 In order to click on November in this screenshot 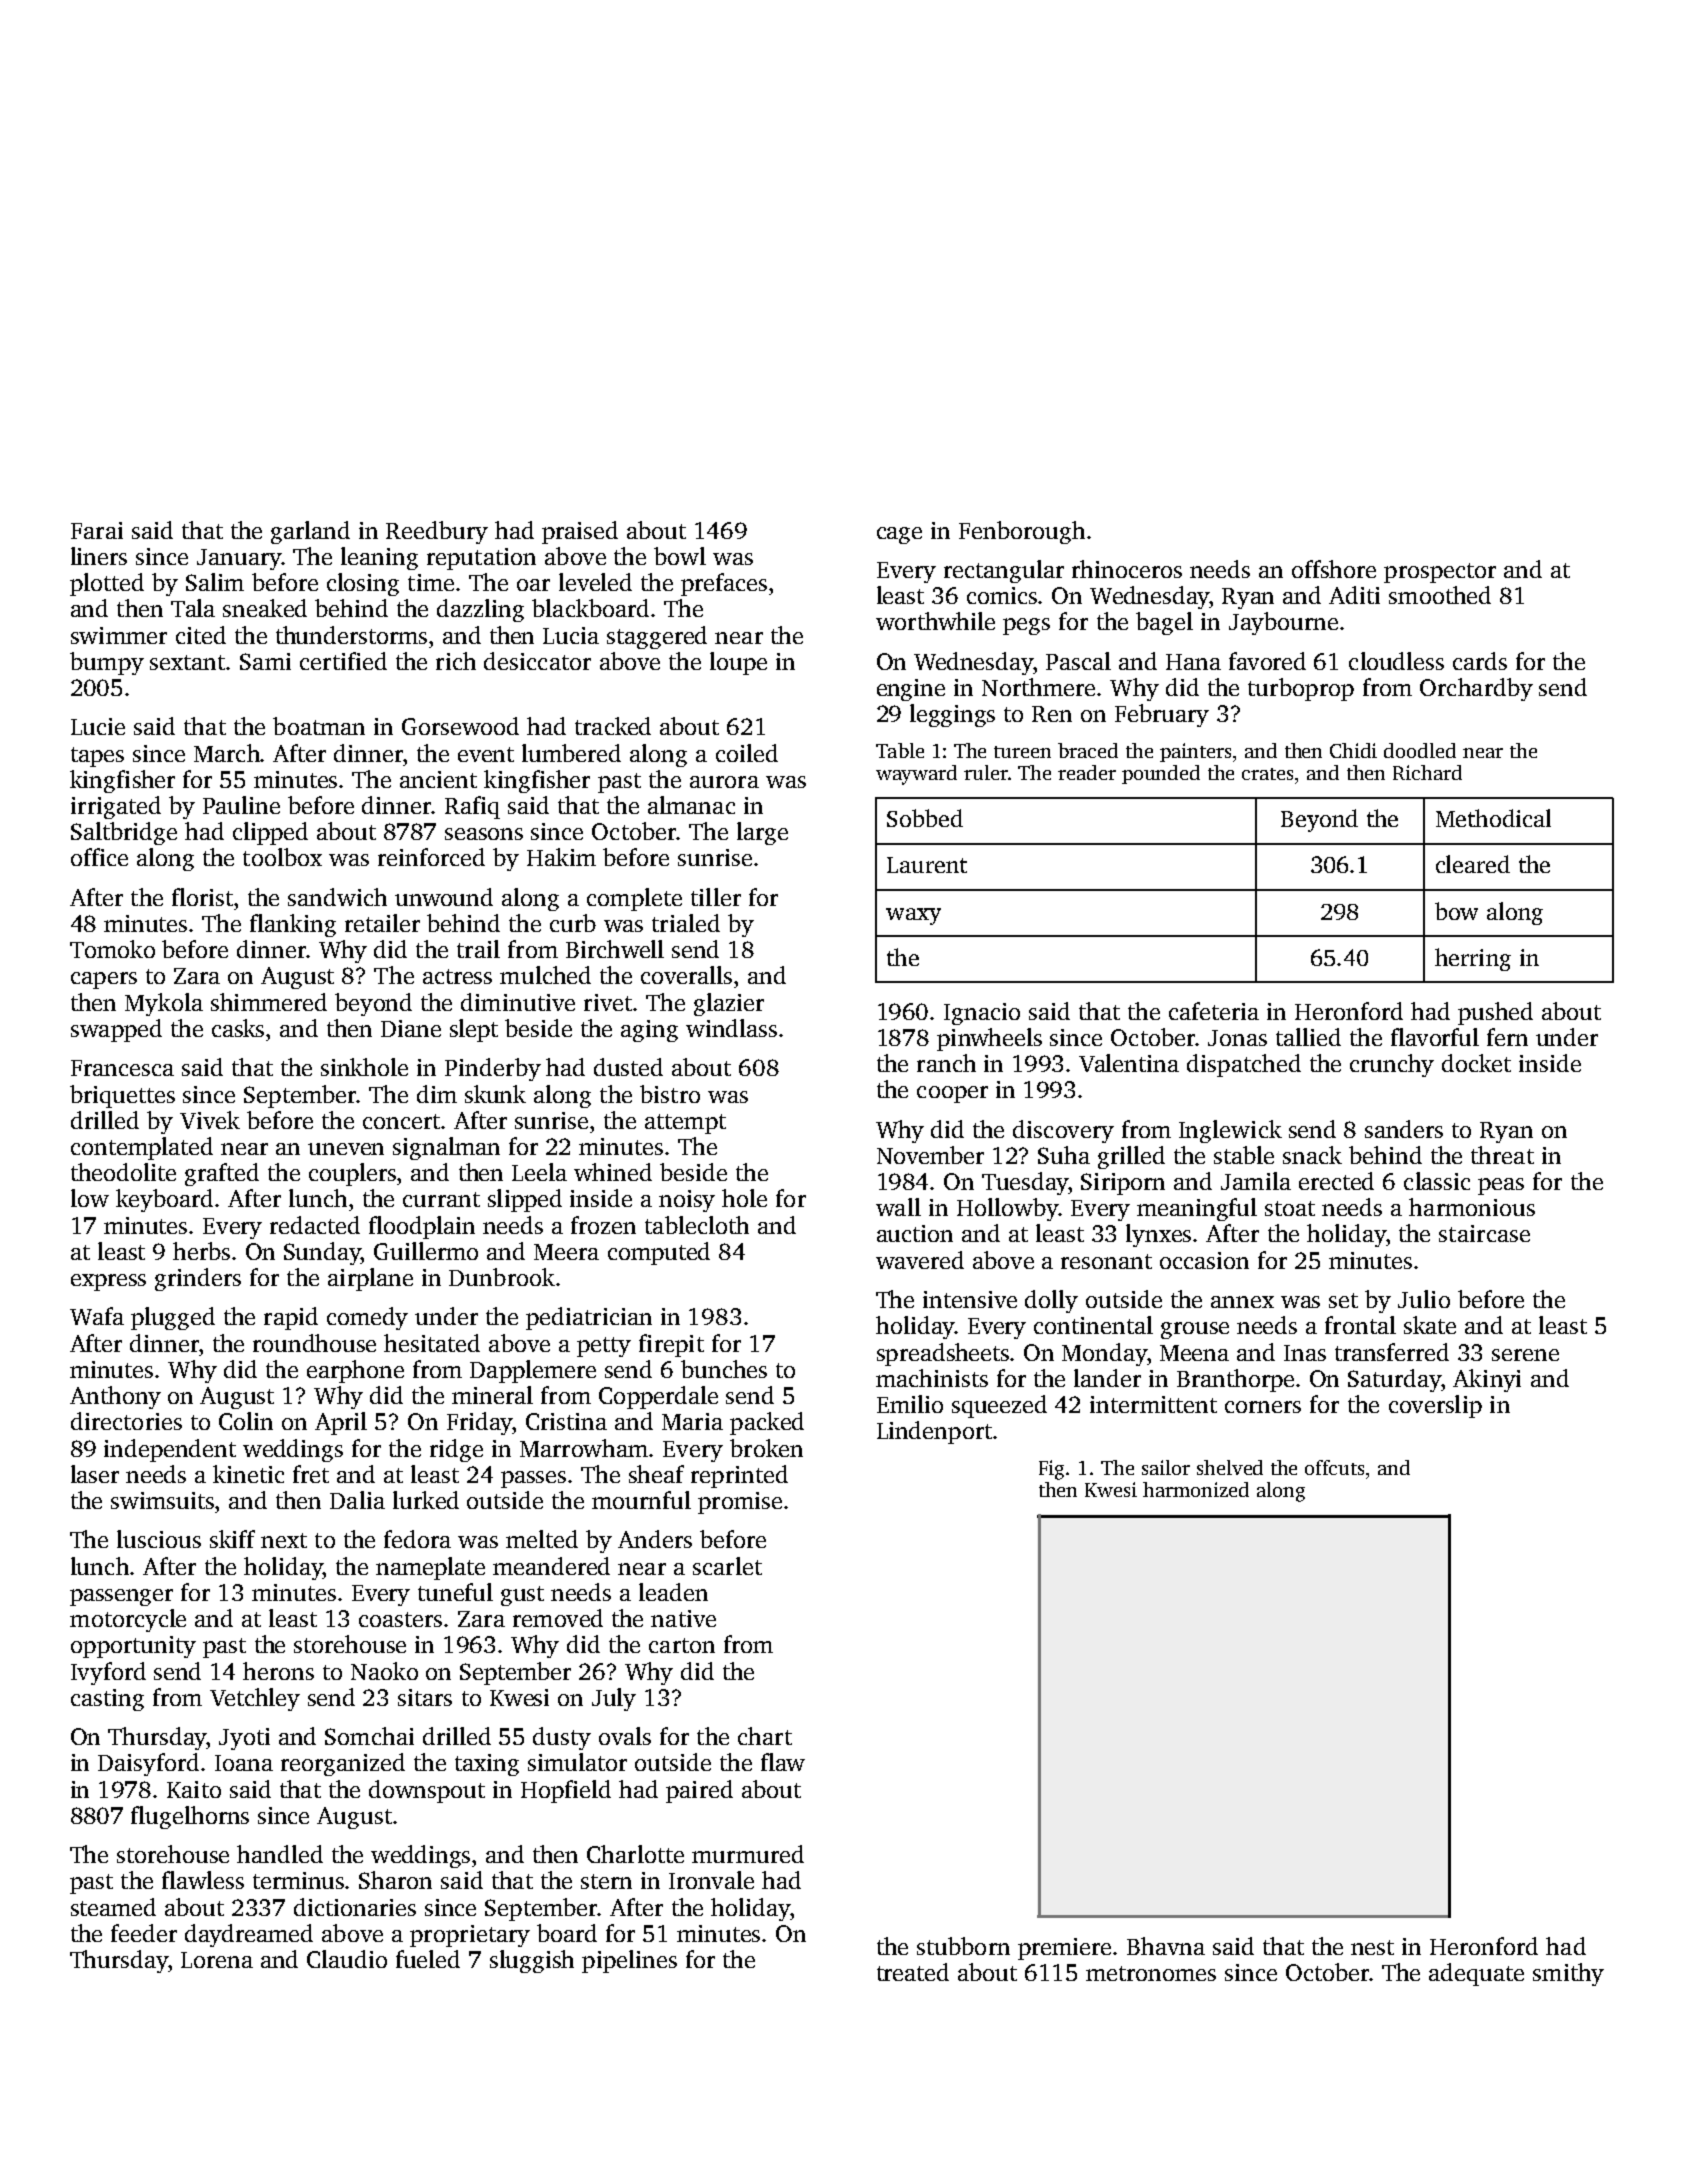, I will do `click(930, 1155)`.
